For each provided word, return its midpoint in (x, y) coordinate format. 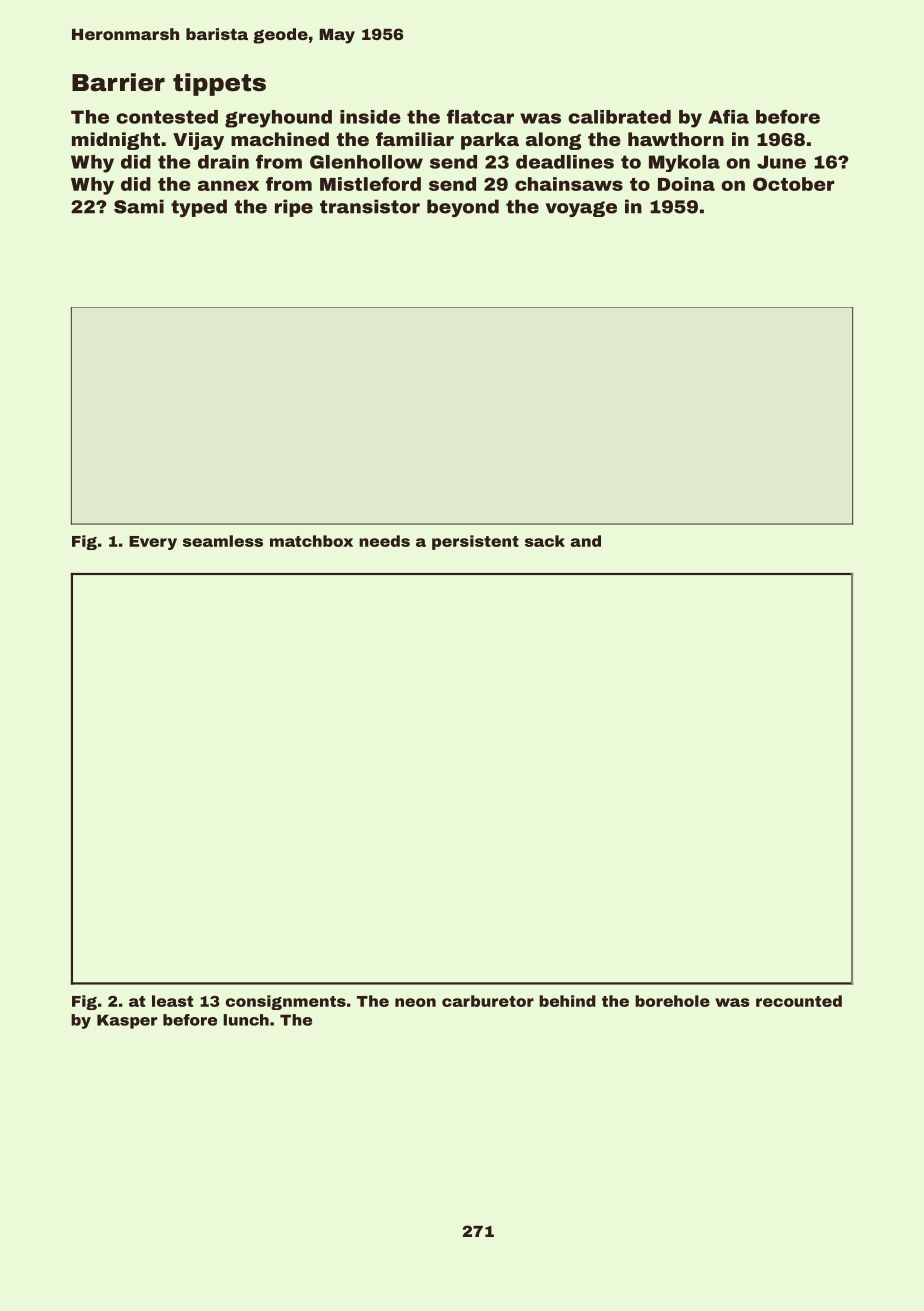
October (793, 184)
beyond (463, 208)
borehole (672, 1001)
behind (567, 1001)
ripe (294, 208)
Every (153, 543)
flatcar (480, 117)
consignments (286, 1002)
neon (415, 1002)
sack (545, 541)
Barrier (118, 82)
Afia (729, 117)
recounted (799, 1001)
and (586, 541)
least (172, 1001)
